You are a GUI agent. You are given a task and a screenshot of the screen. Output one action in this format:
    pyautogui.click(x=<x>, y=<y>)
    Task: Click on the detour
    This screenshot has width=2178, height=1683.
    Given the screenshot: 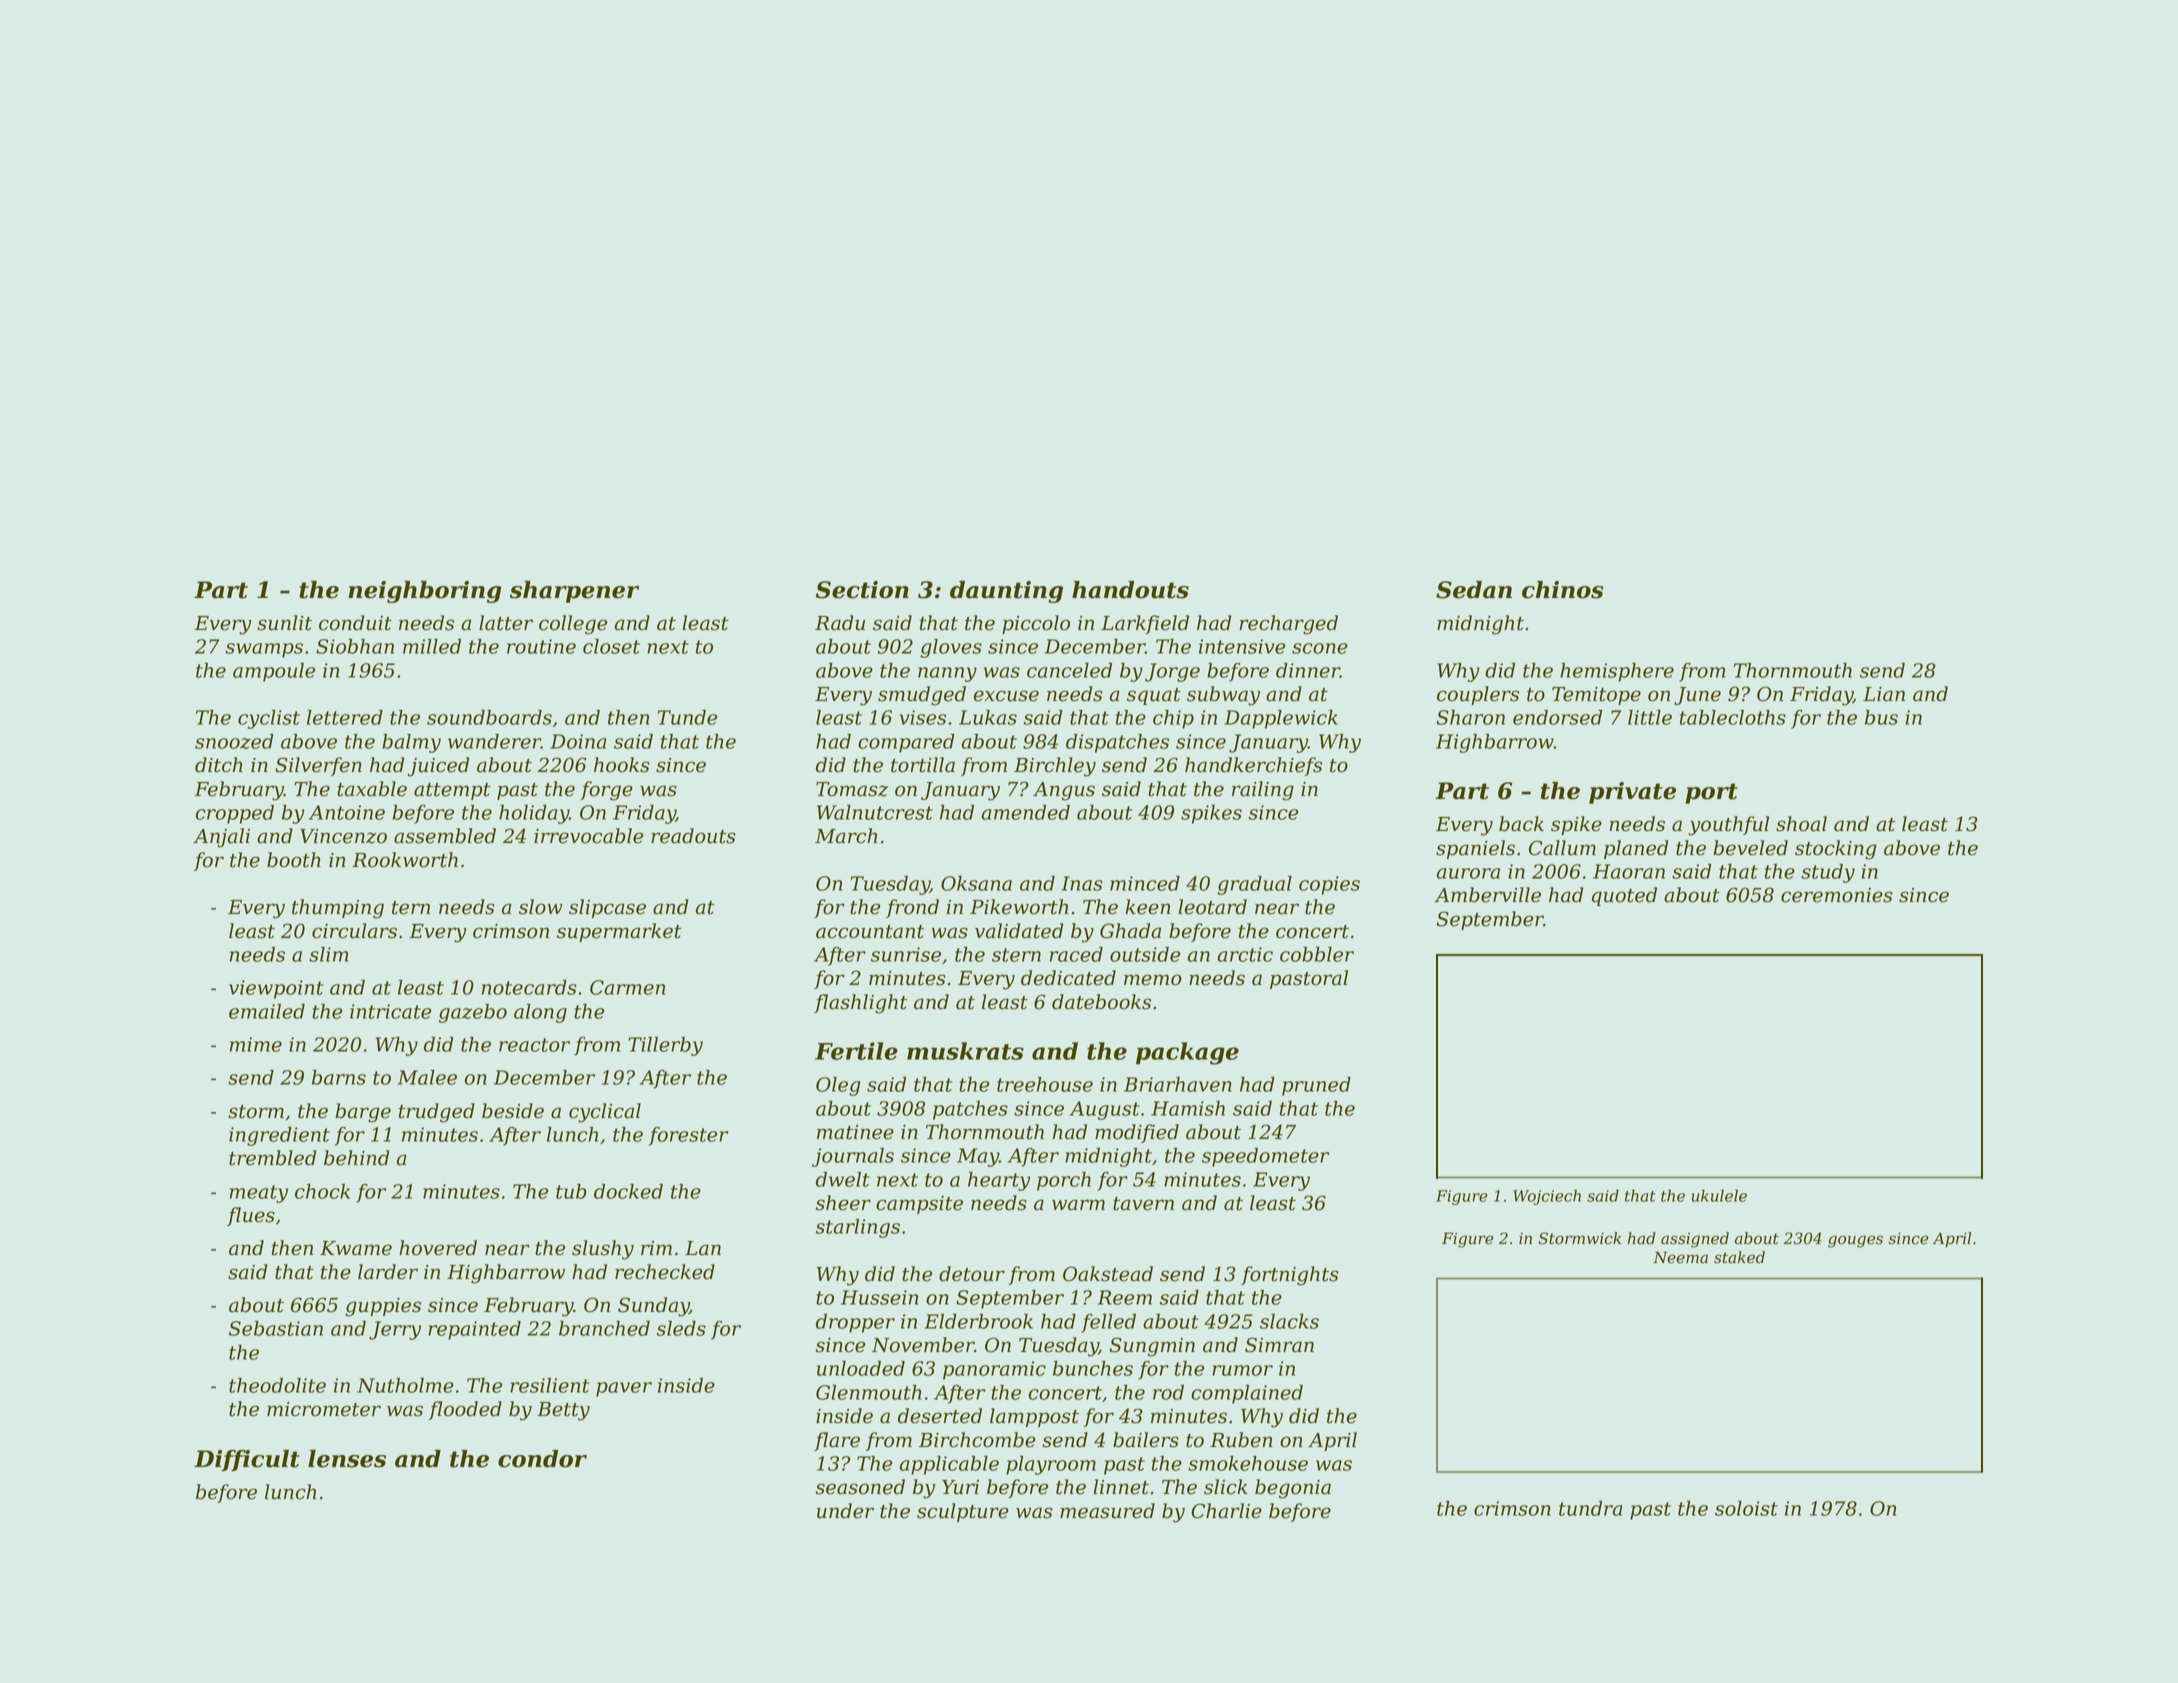 What is the action you would take?
    pyautogui.click(x=972, y=1274)
